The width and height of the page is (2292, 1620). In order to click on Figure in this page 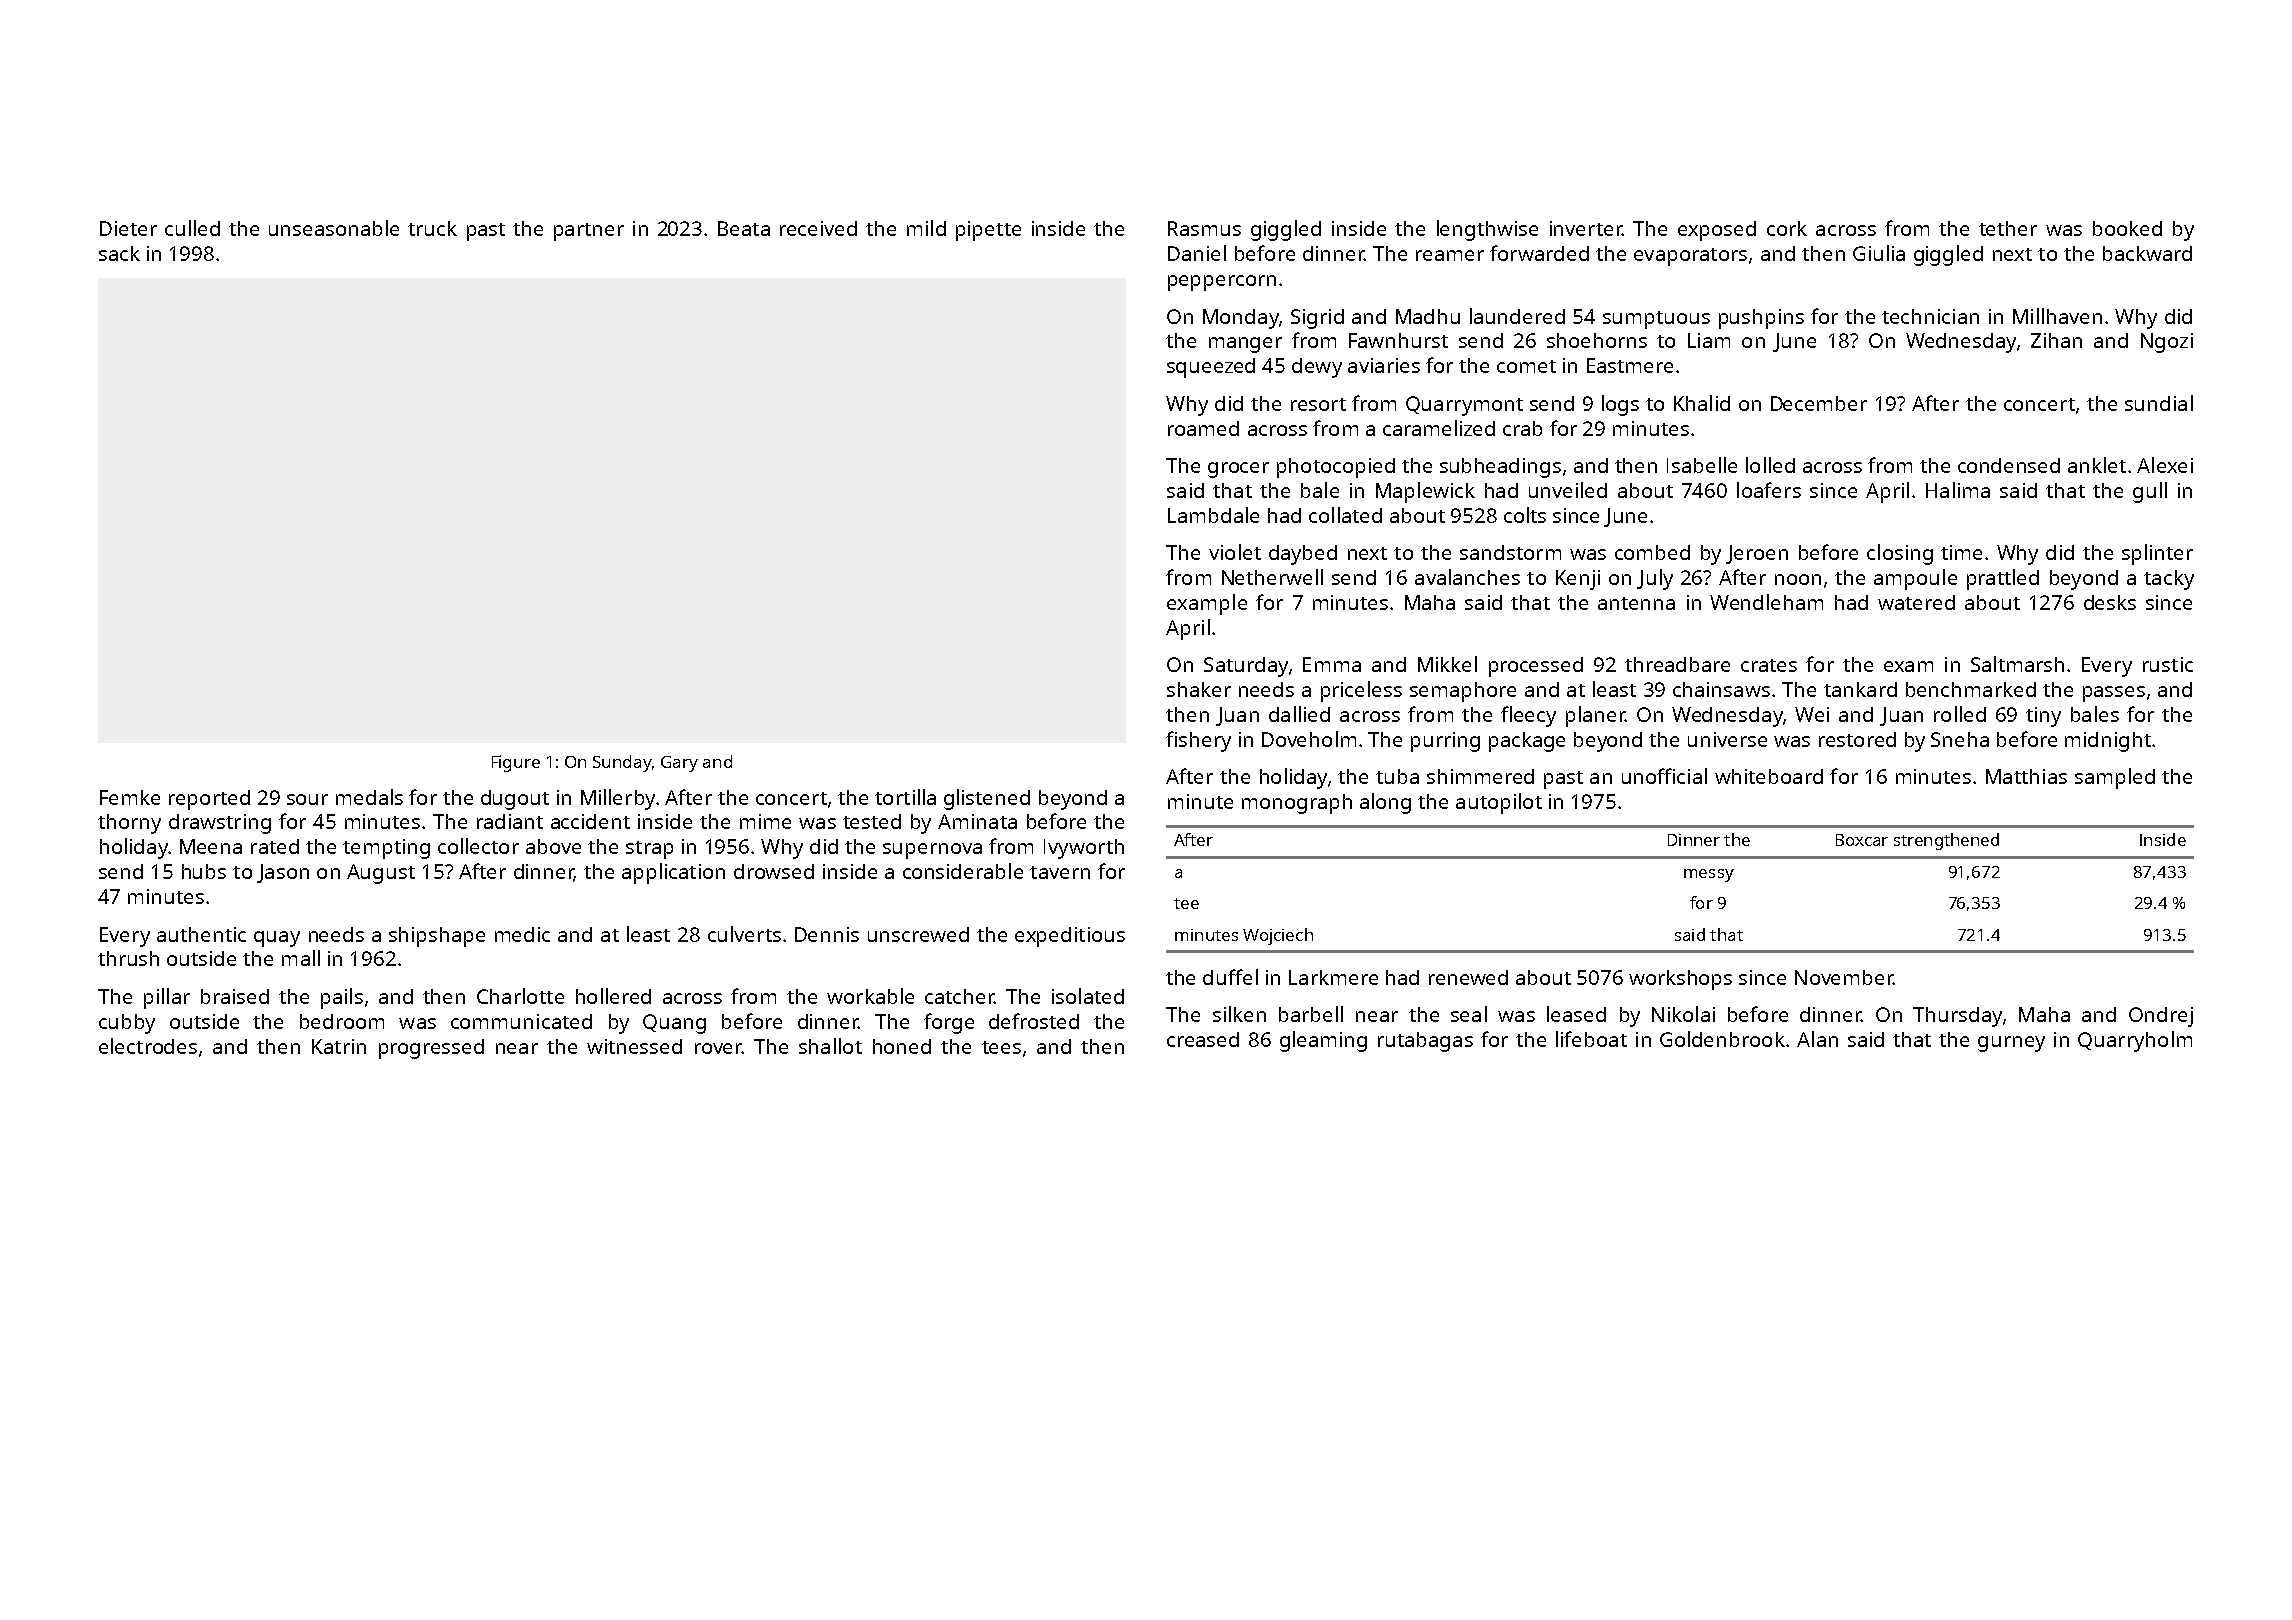, I will do `click(516, 763)`.
